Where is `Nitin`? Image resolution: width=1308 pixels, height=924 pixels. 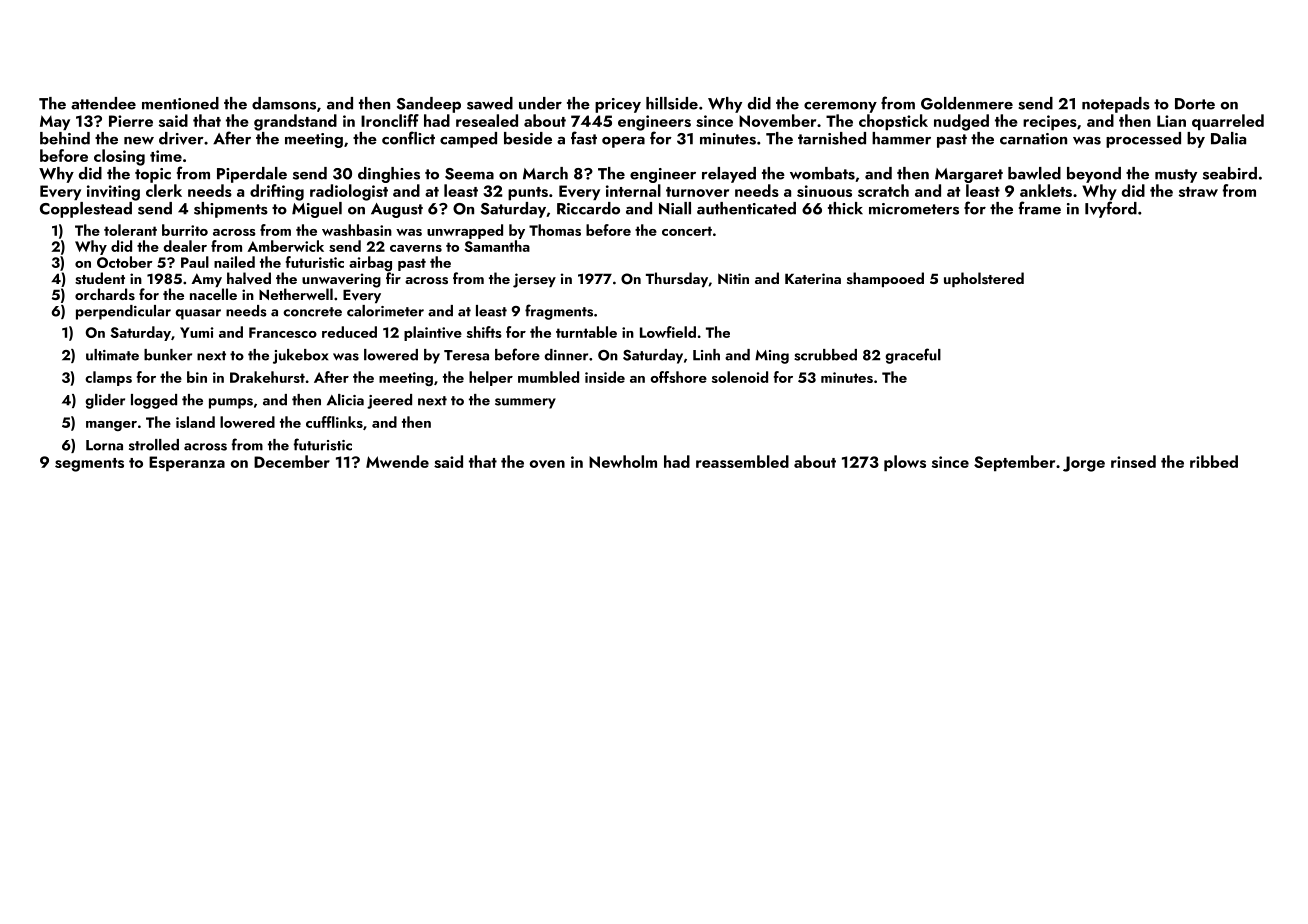 Nitin is located at coordinates (733, 278).
